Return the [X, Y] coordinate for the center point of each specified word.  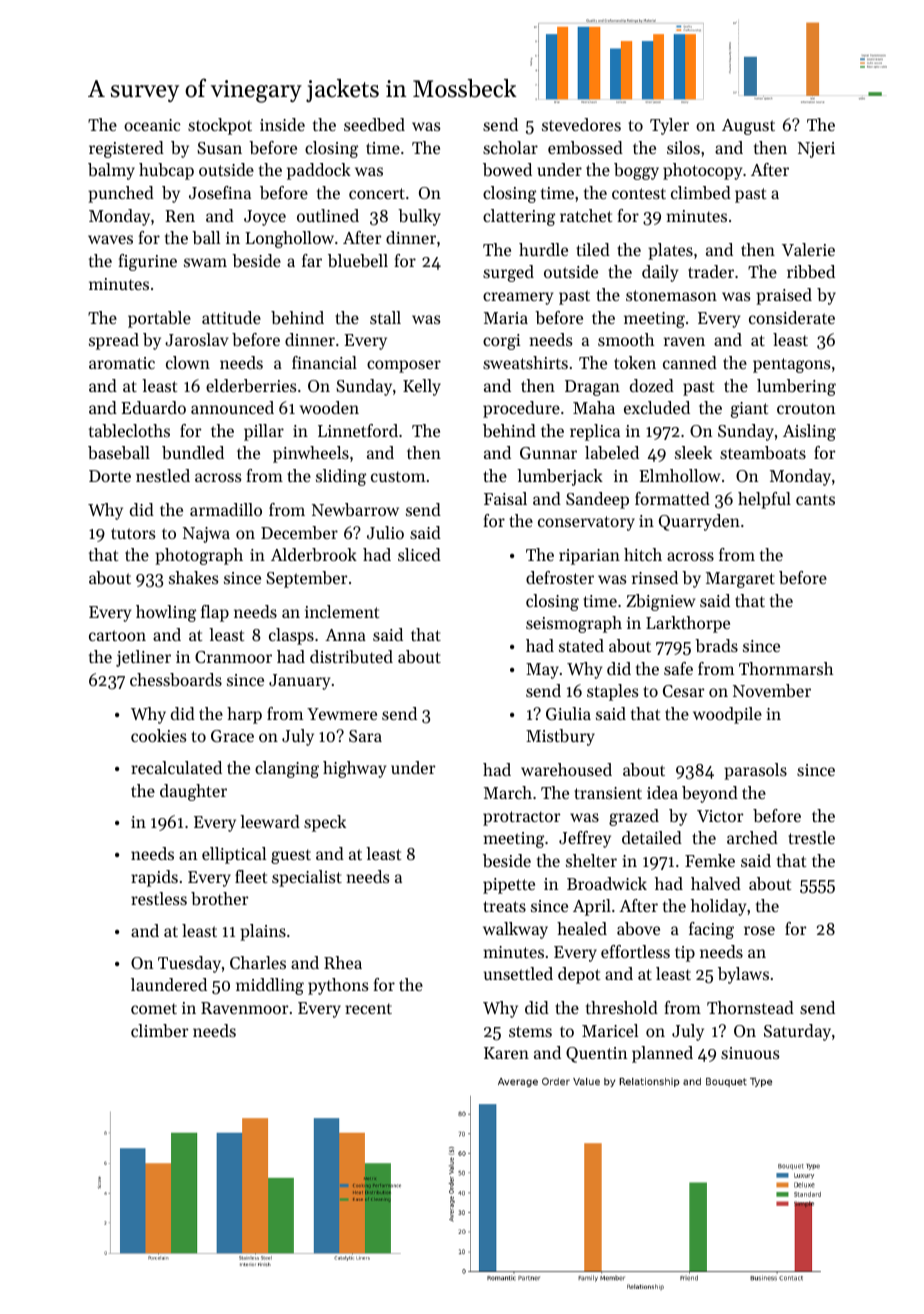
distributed [351, 656]
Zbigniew [660, 602]
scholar [510, 147]
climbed [701, 192]
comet [154, 1008]
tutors [133, 533]
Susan [219, 148]
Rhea [343, 962]
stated [581, 645]
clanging [287, 769]
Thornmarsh [786, 668]
